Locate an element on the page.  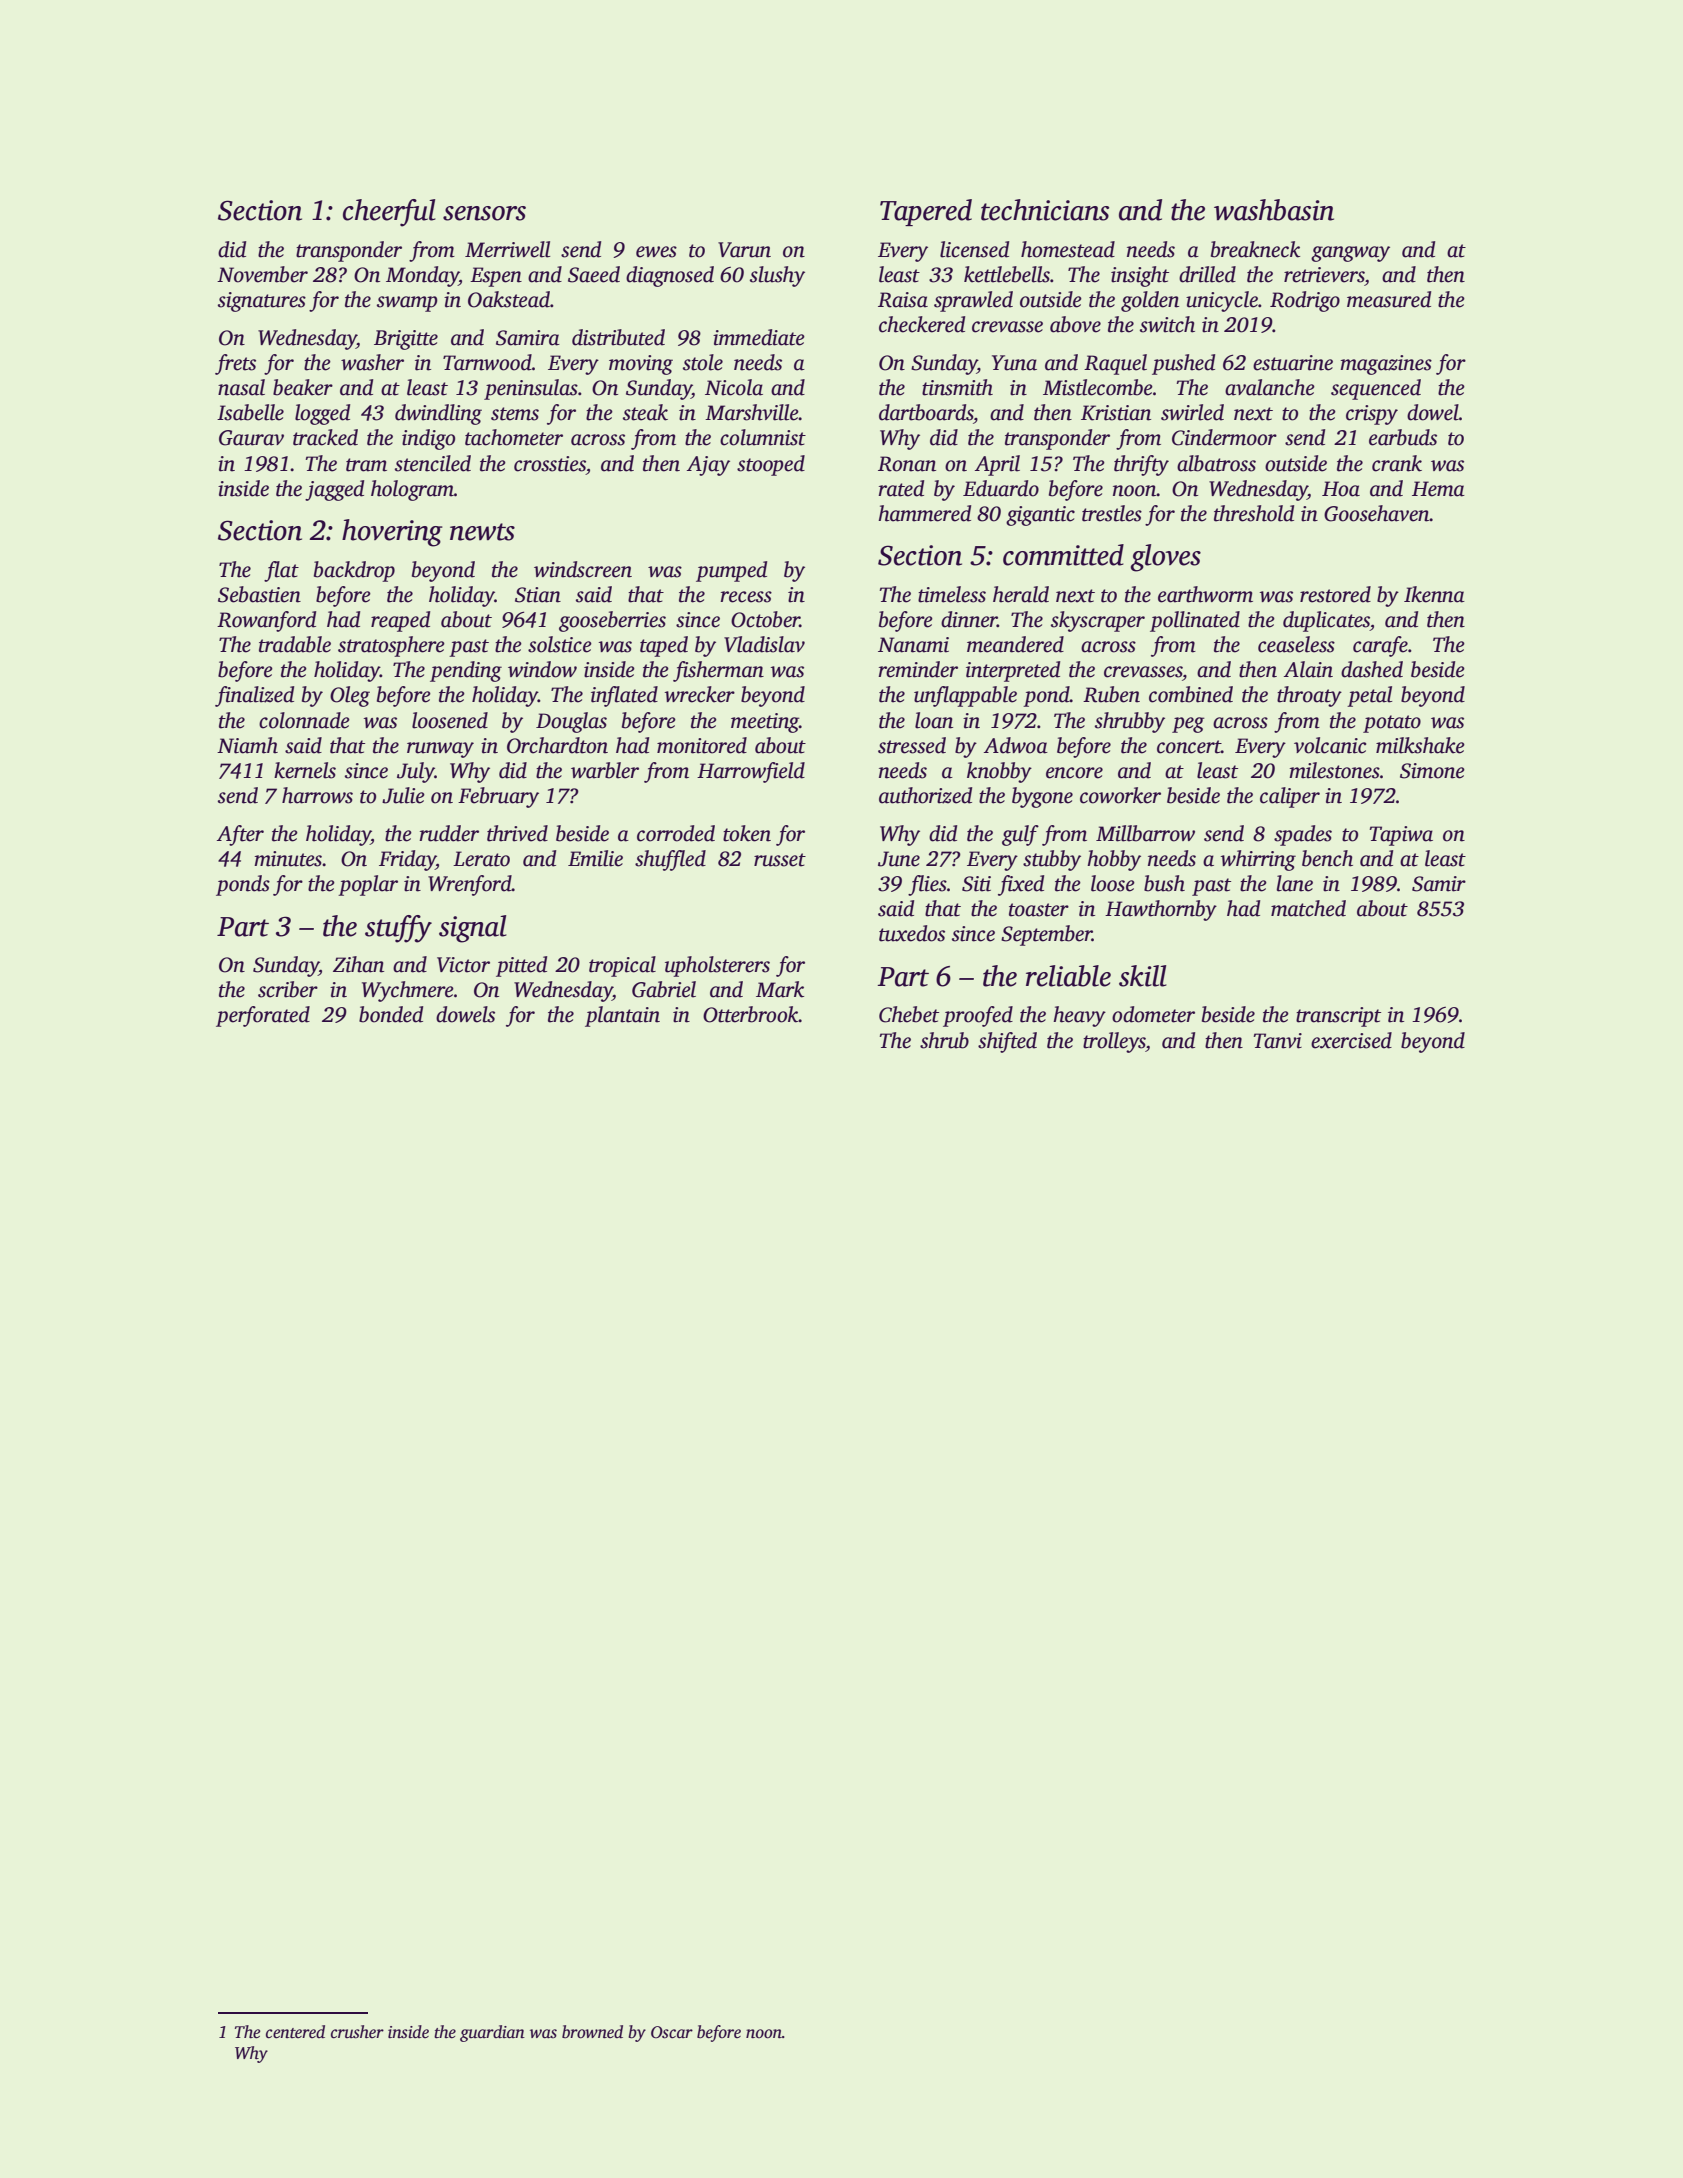
browned is located at coordinates (592, 2032).
